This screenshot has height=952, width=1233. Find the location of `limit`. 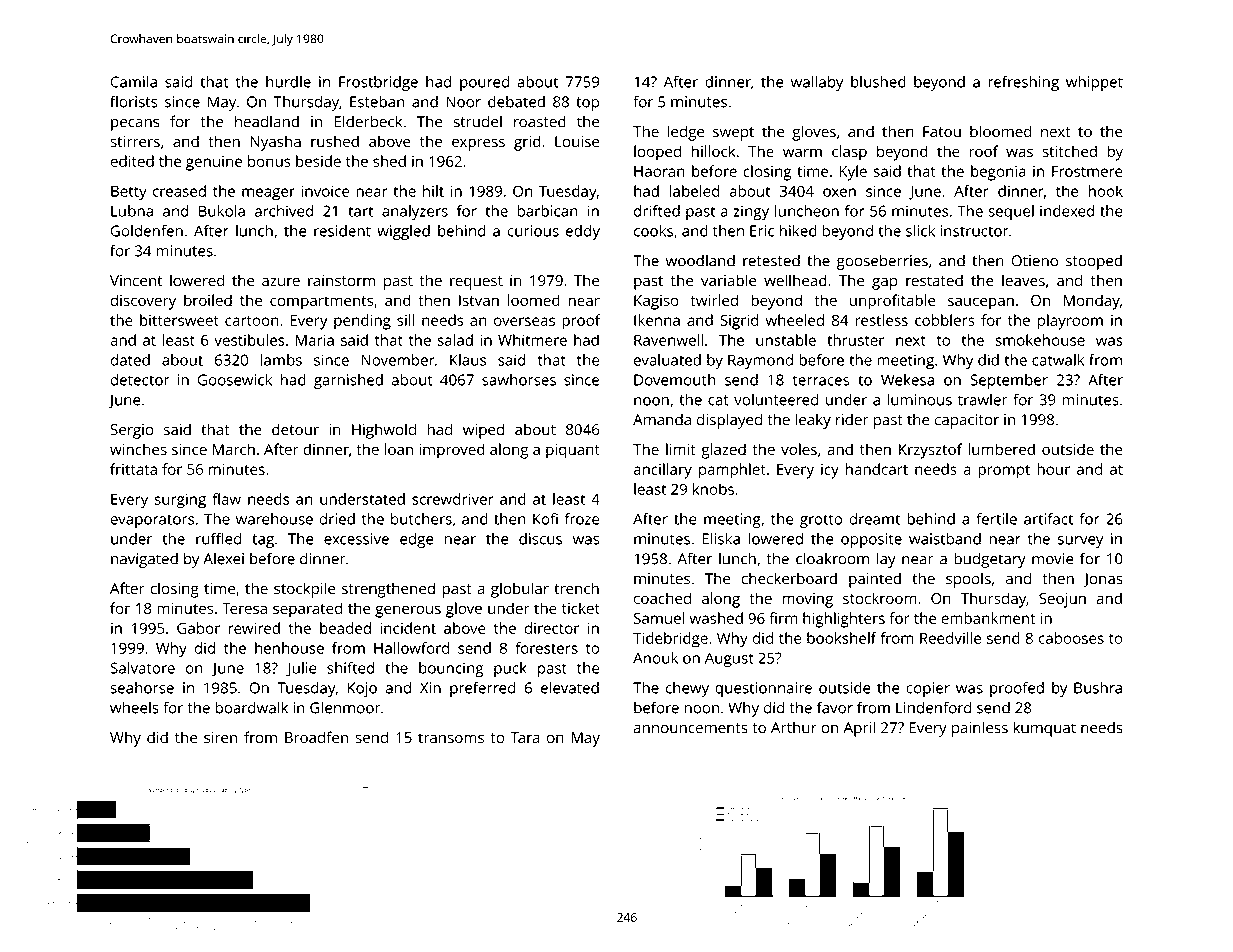

limit is located at coordinates (681, 449).
